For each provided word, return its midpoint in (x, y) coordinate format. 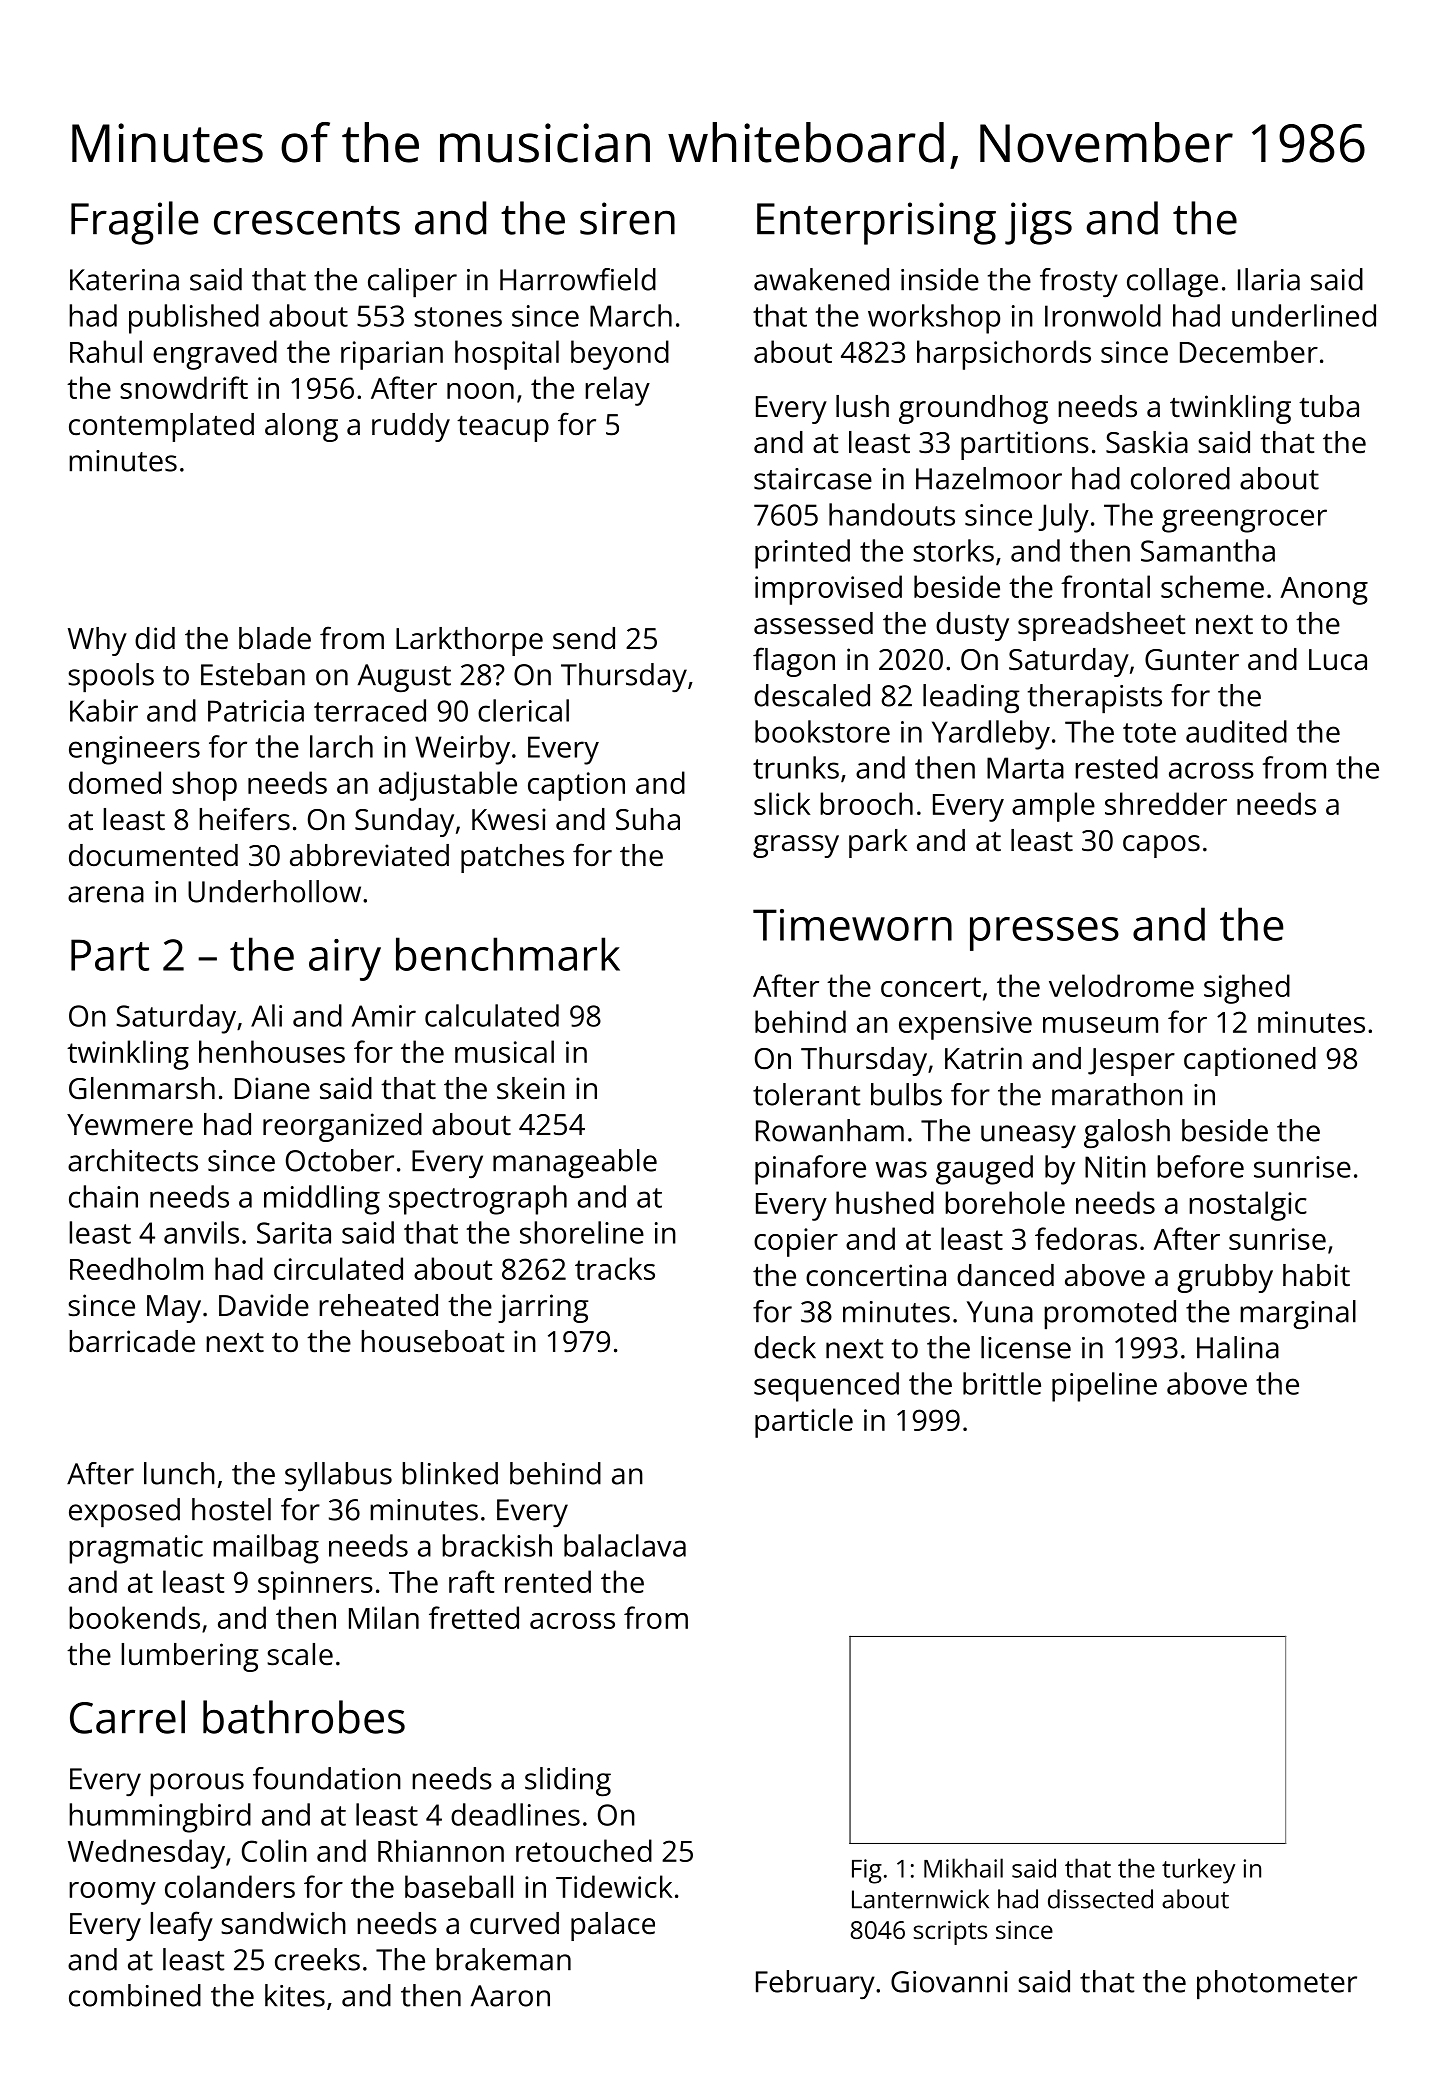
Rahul (106, 351)
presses (1044, 934)
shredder (1166, 803)
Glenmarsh (142, 1088)
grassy (796, 846)
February (815, 1984)
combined (135, 1995)
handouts (892, 514)
